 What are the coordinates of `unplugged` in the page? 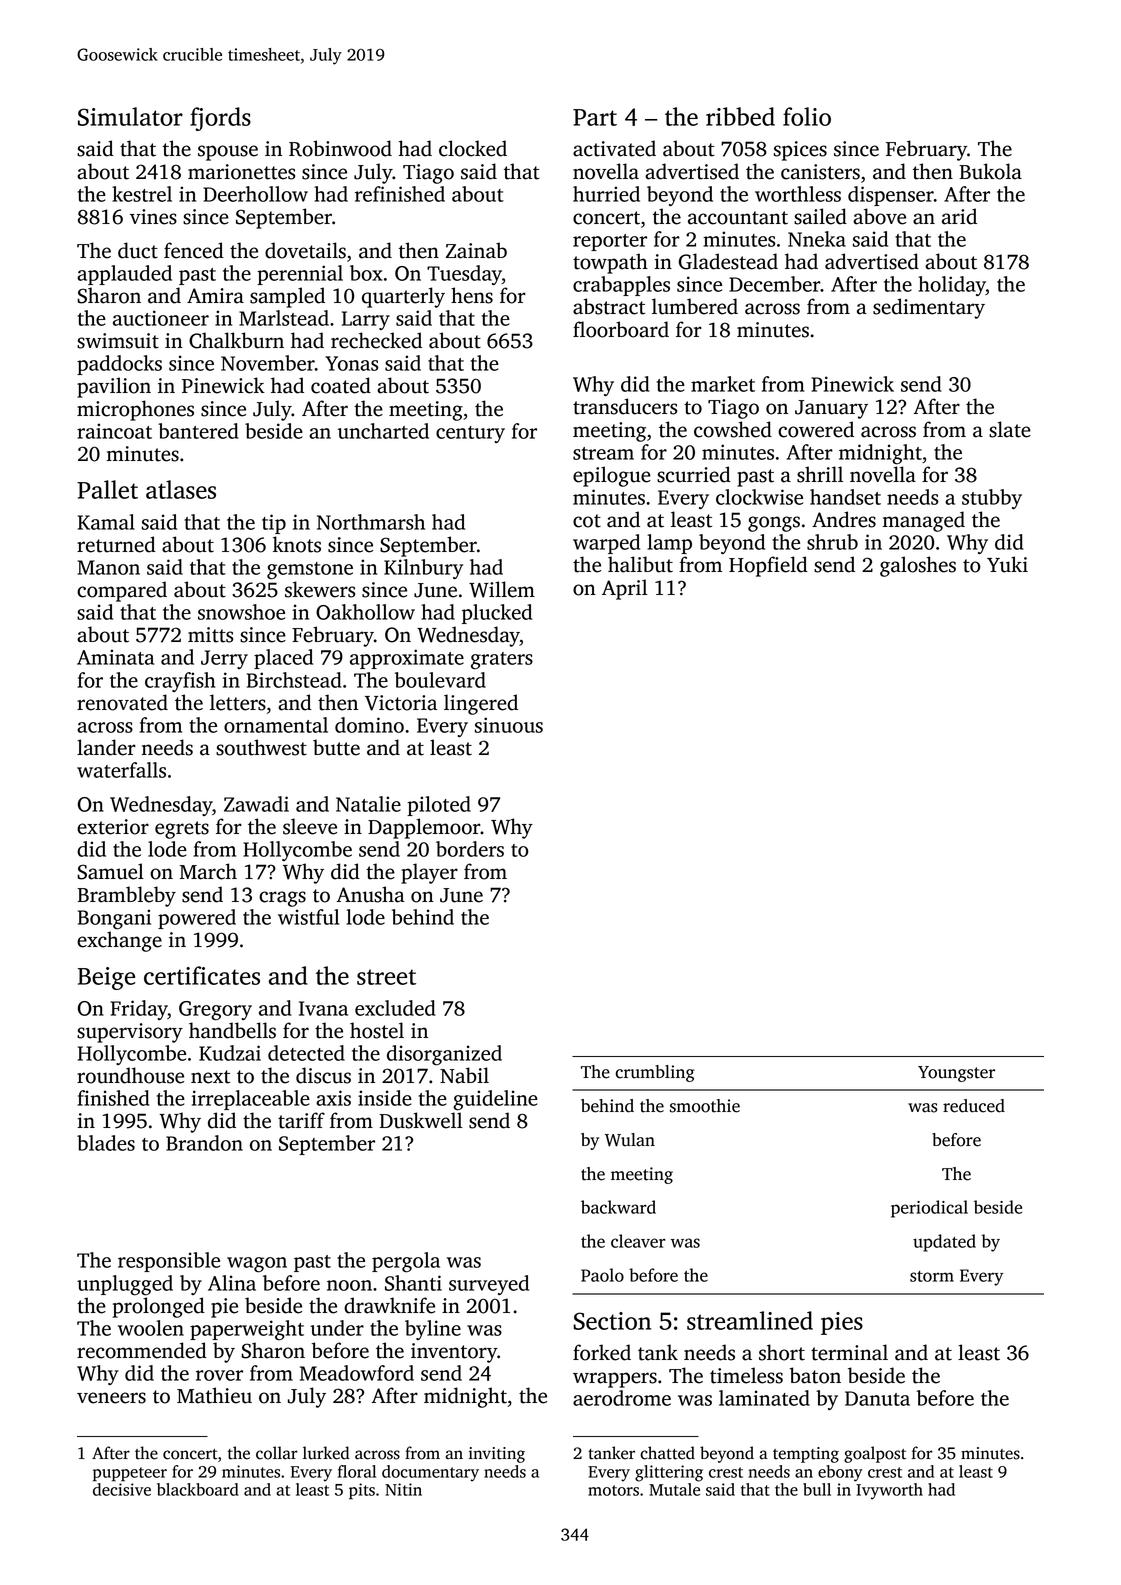 It's located at (125, 1285).
